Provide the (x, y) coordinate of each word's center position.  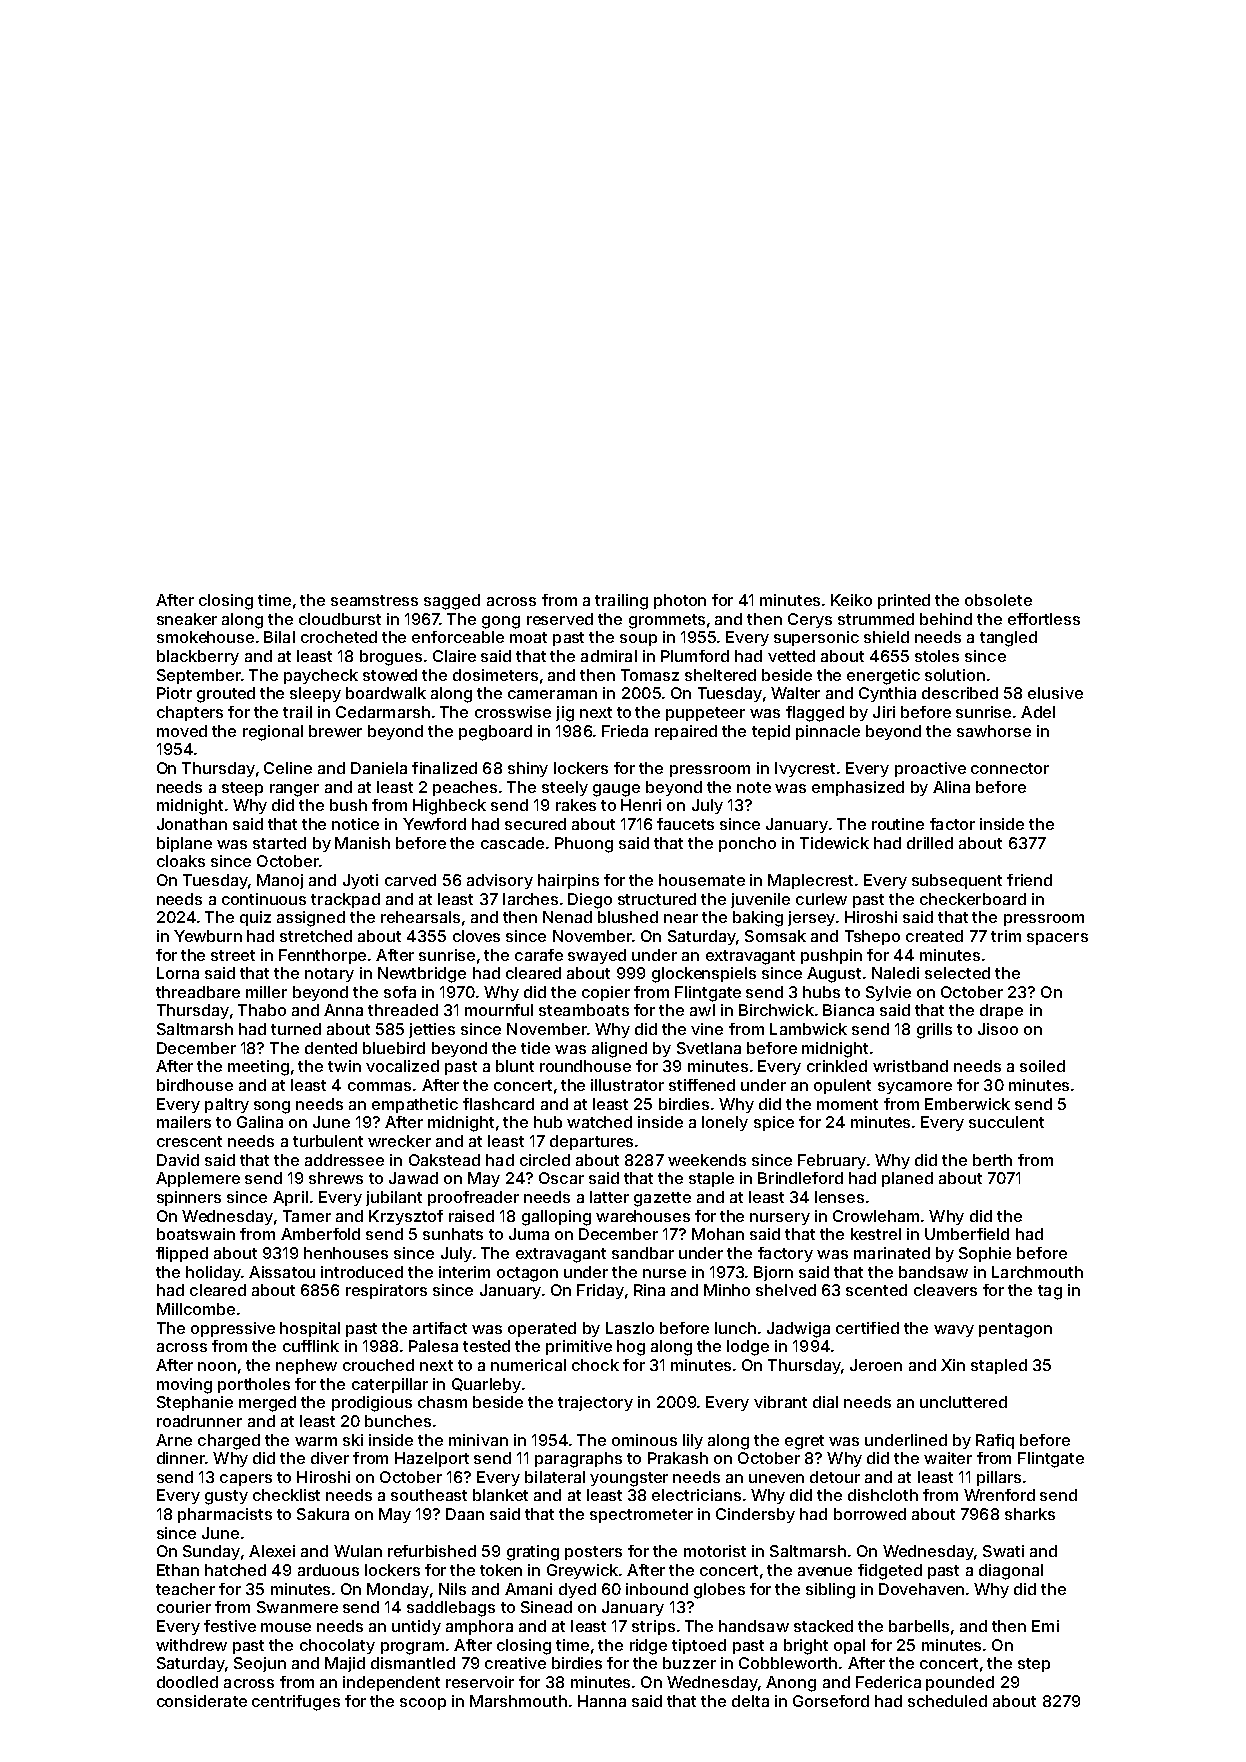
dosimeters (495, 675)
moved (182, 731)
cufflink (311, 1346)
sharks (1030, 1514)
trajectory (595, 1403)
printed (904, 601)
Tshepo (872, 937)
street (233, 955)
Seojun (260, 1664)
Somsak (775, 936)
